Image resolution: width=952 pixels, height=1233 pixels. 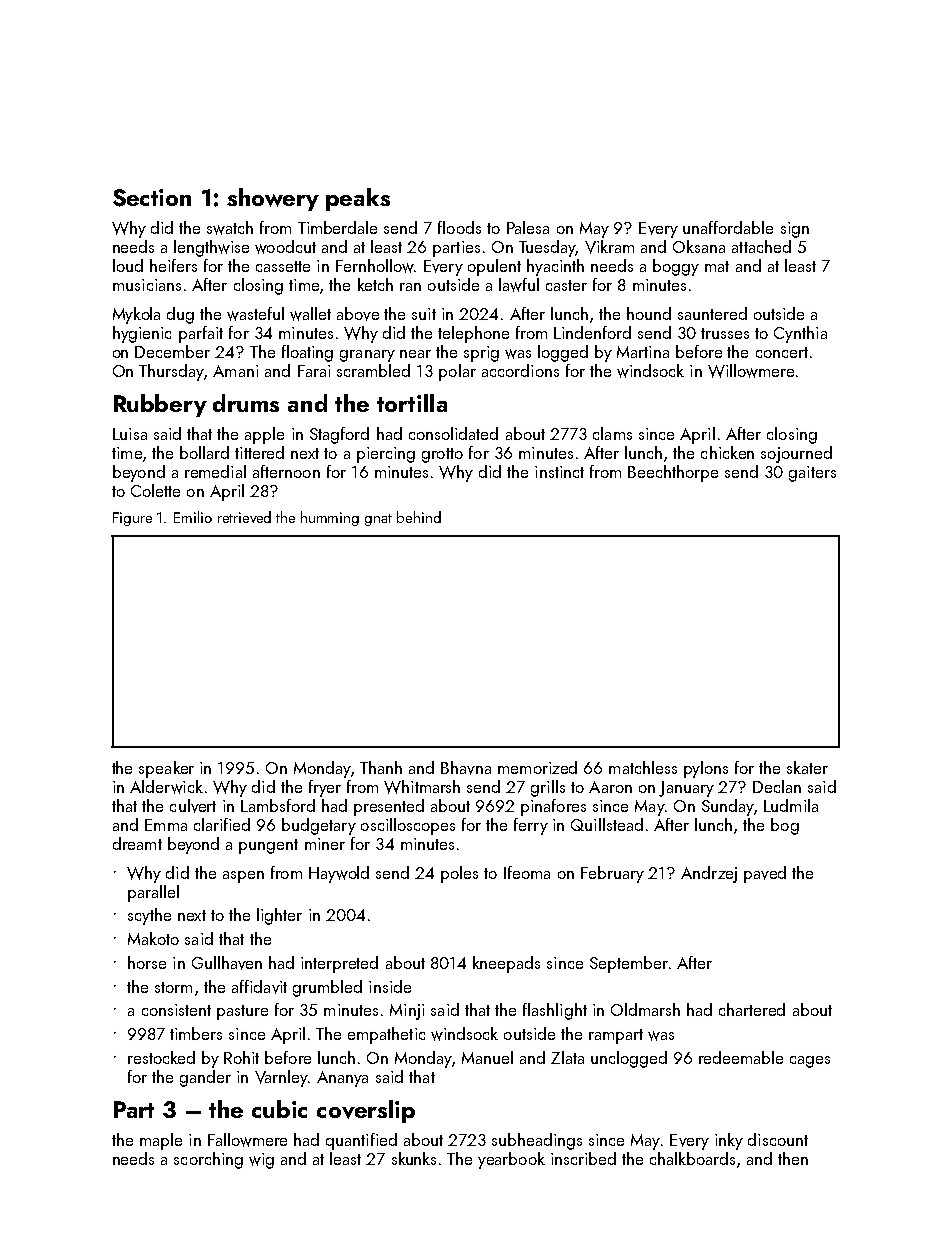 What do you see at coordinates (152, 198) in the image?
I see `Section` at bounding box center [152, 198].
